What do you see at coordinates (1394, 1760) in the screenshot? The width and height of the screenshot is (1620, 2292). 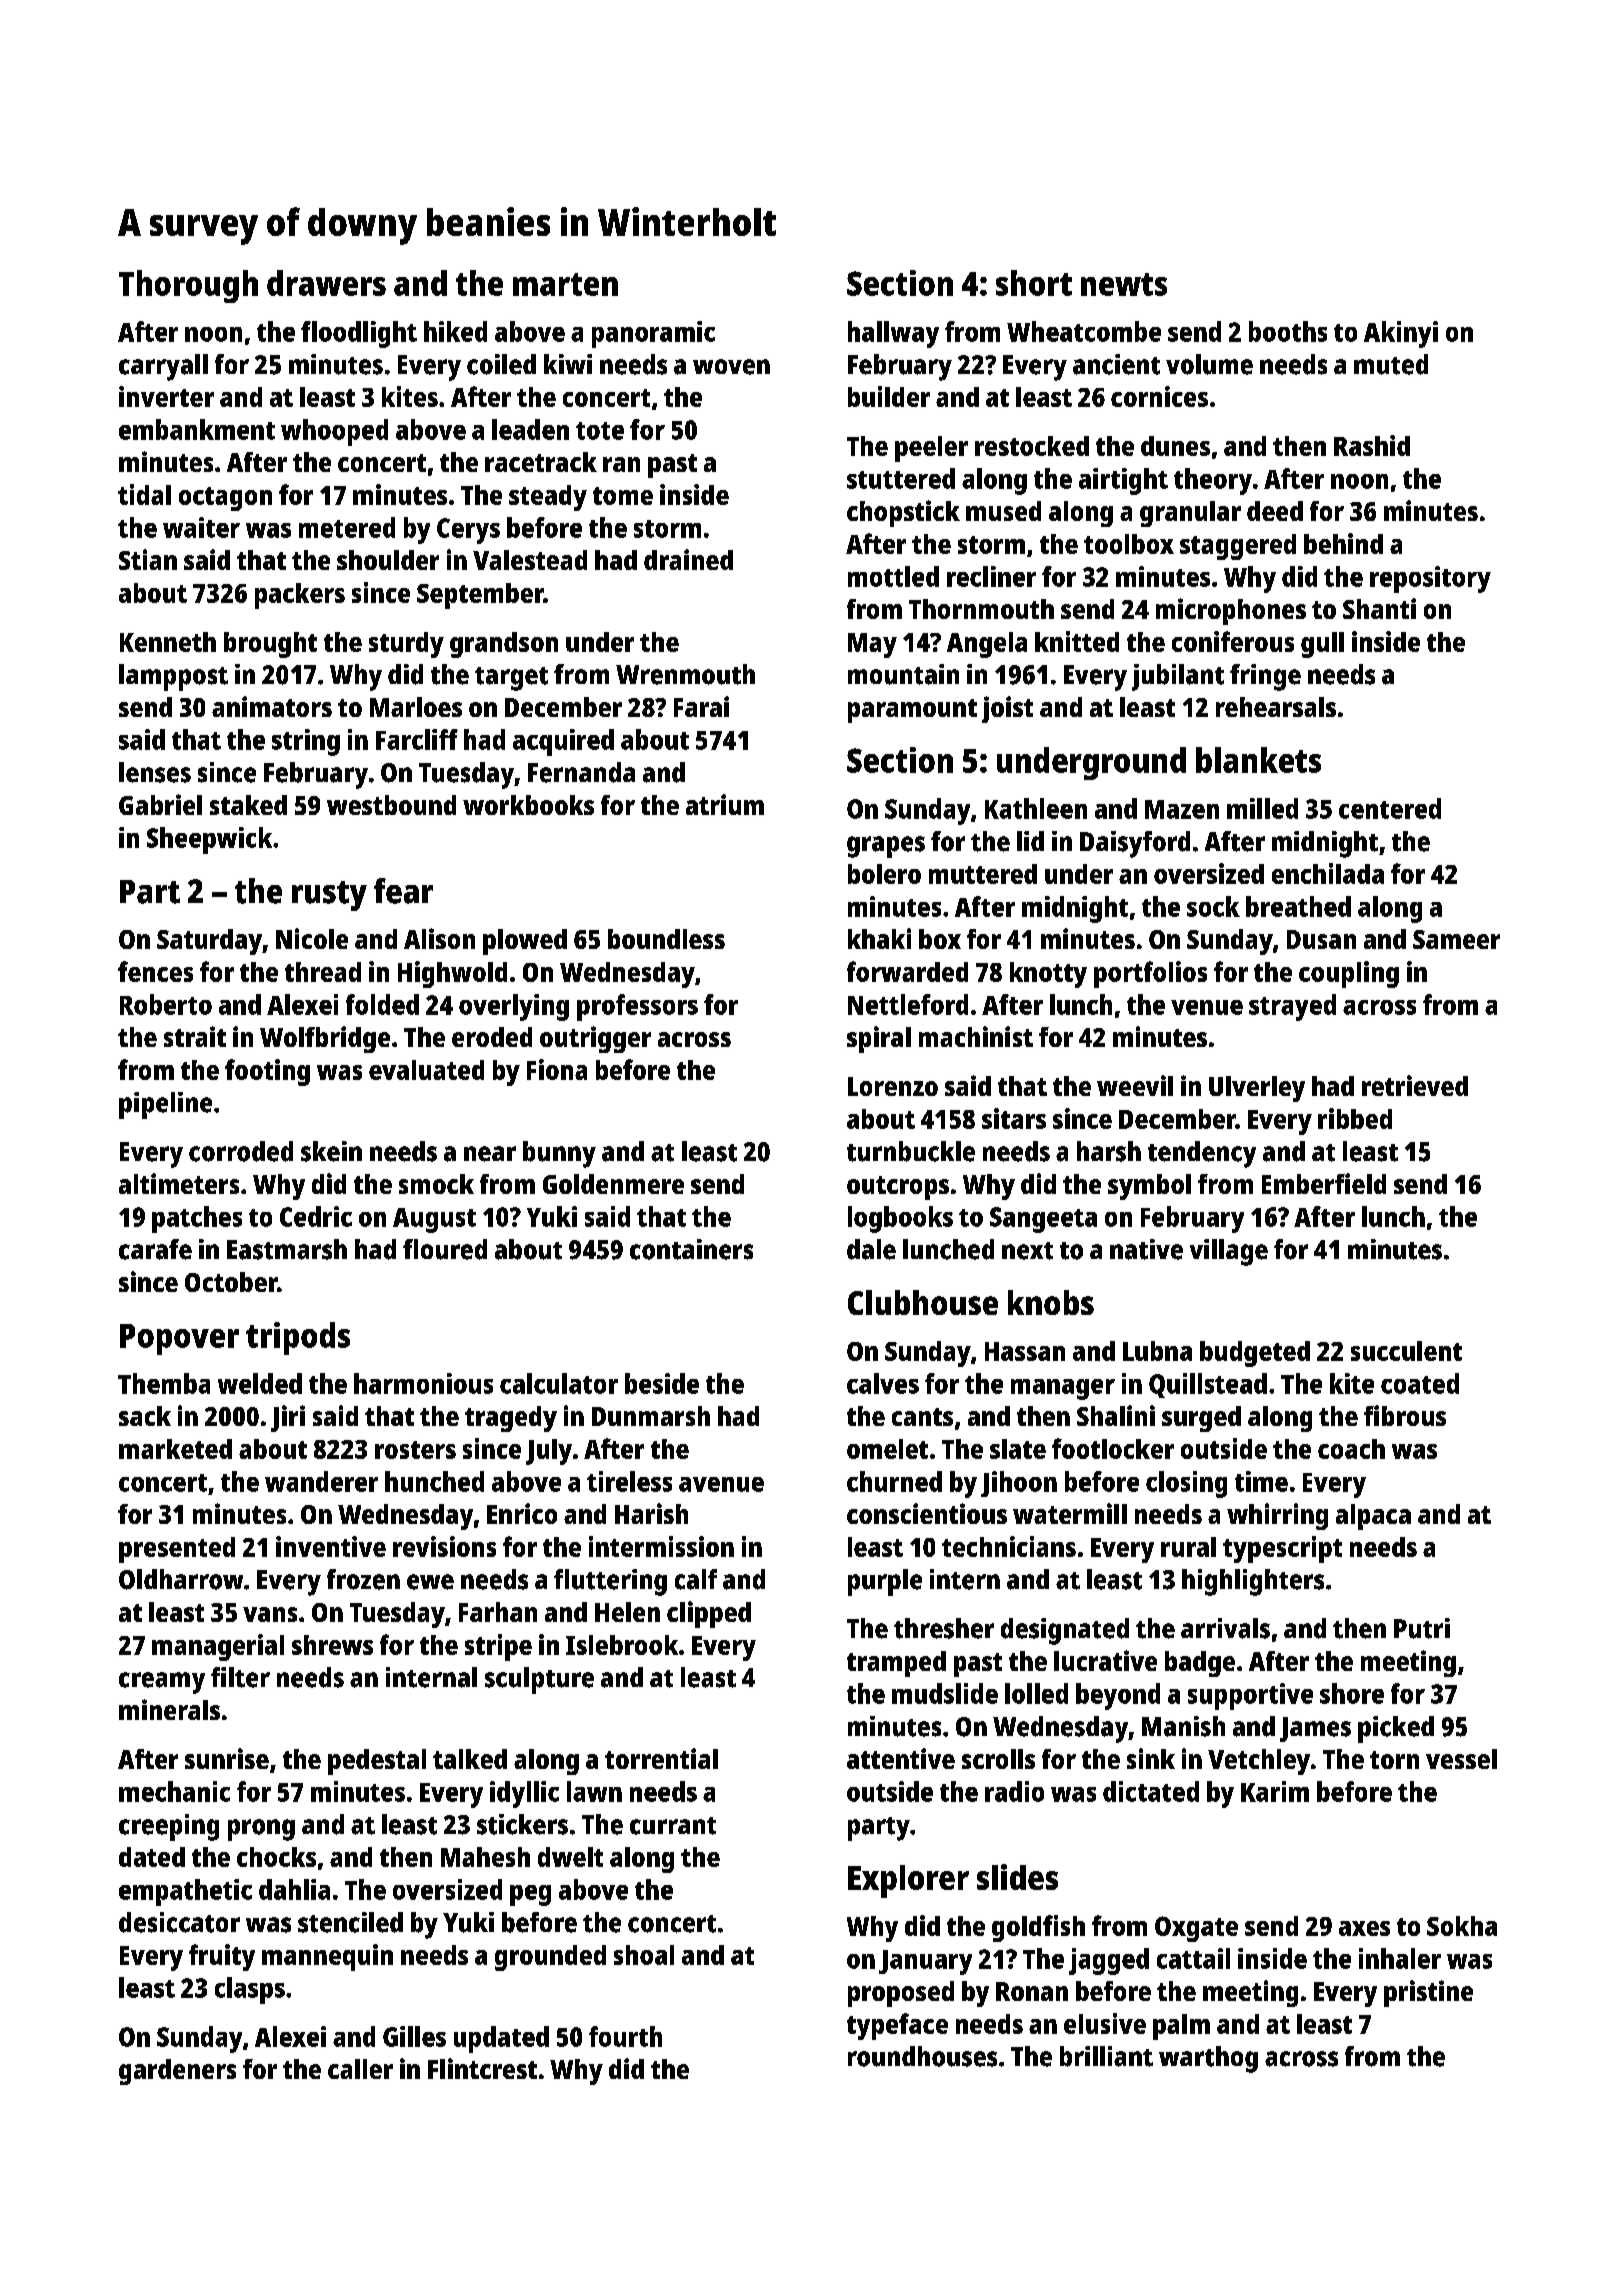 I see `torn` at bounding box center [1394, 1760].
